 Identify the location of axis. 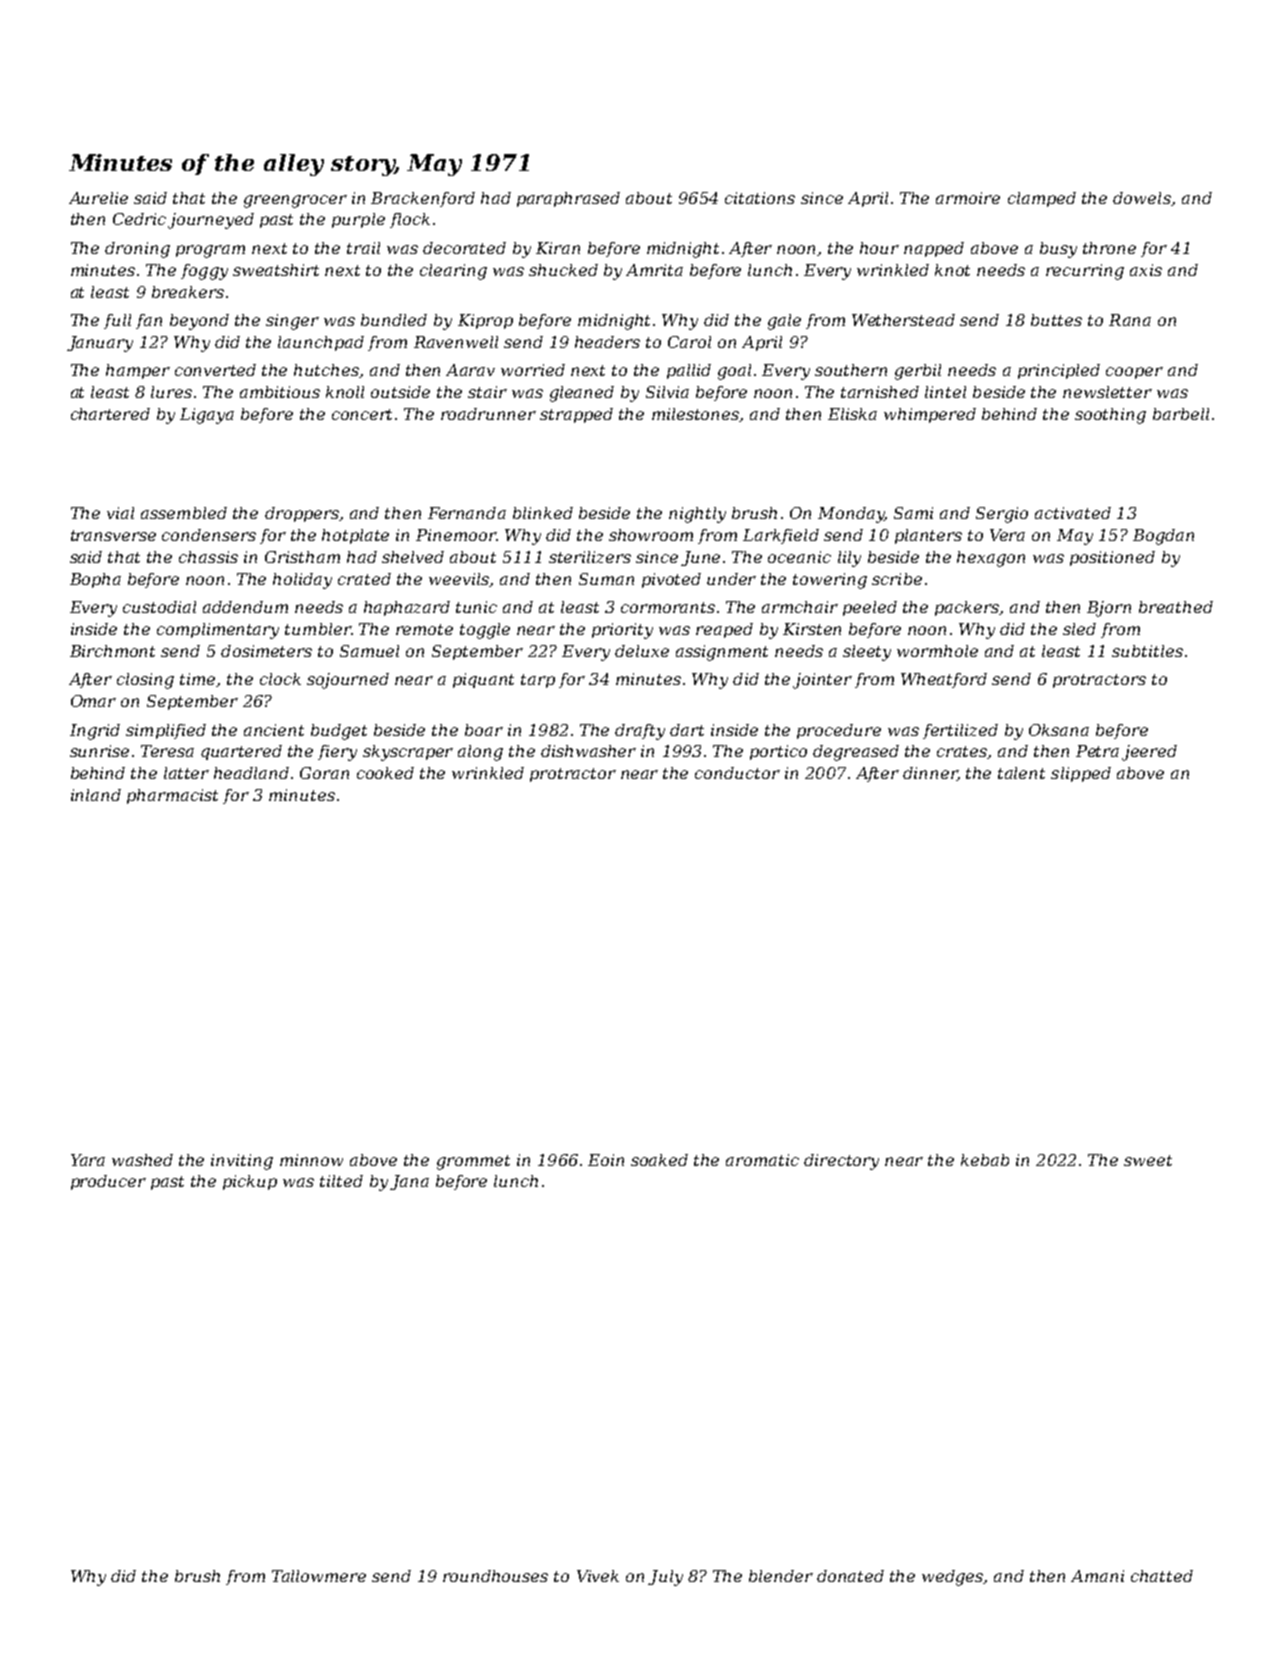
(1146, 270).
